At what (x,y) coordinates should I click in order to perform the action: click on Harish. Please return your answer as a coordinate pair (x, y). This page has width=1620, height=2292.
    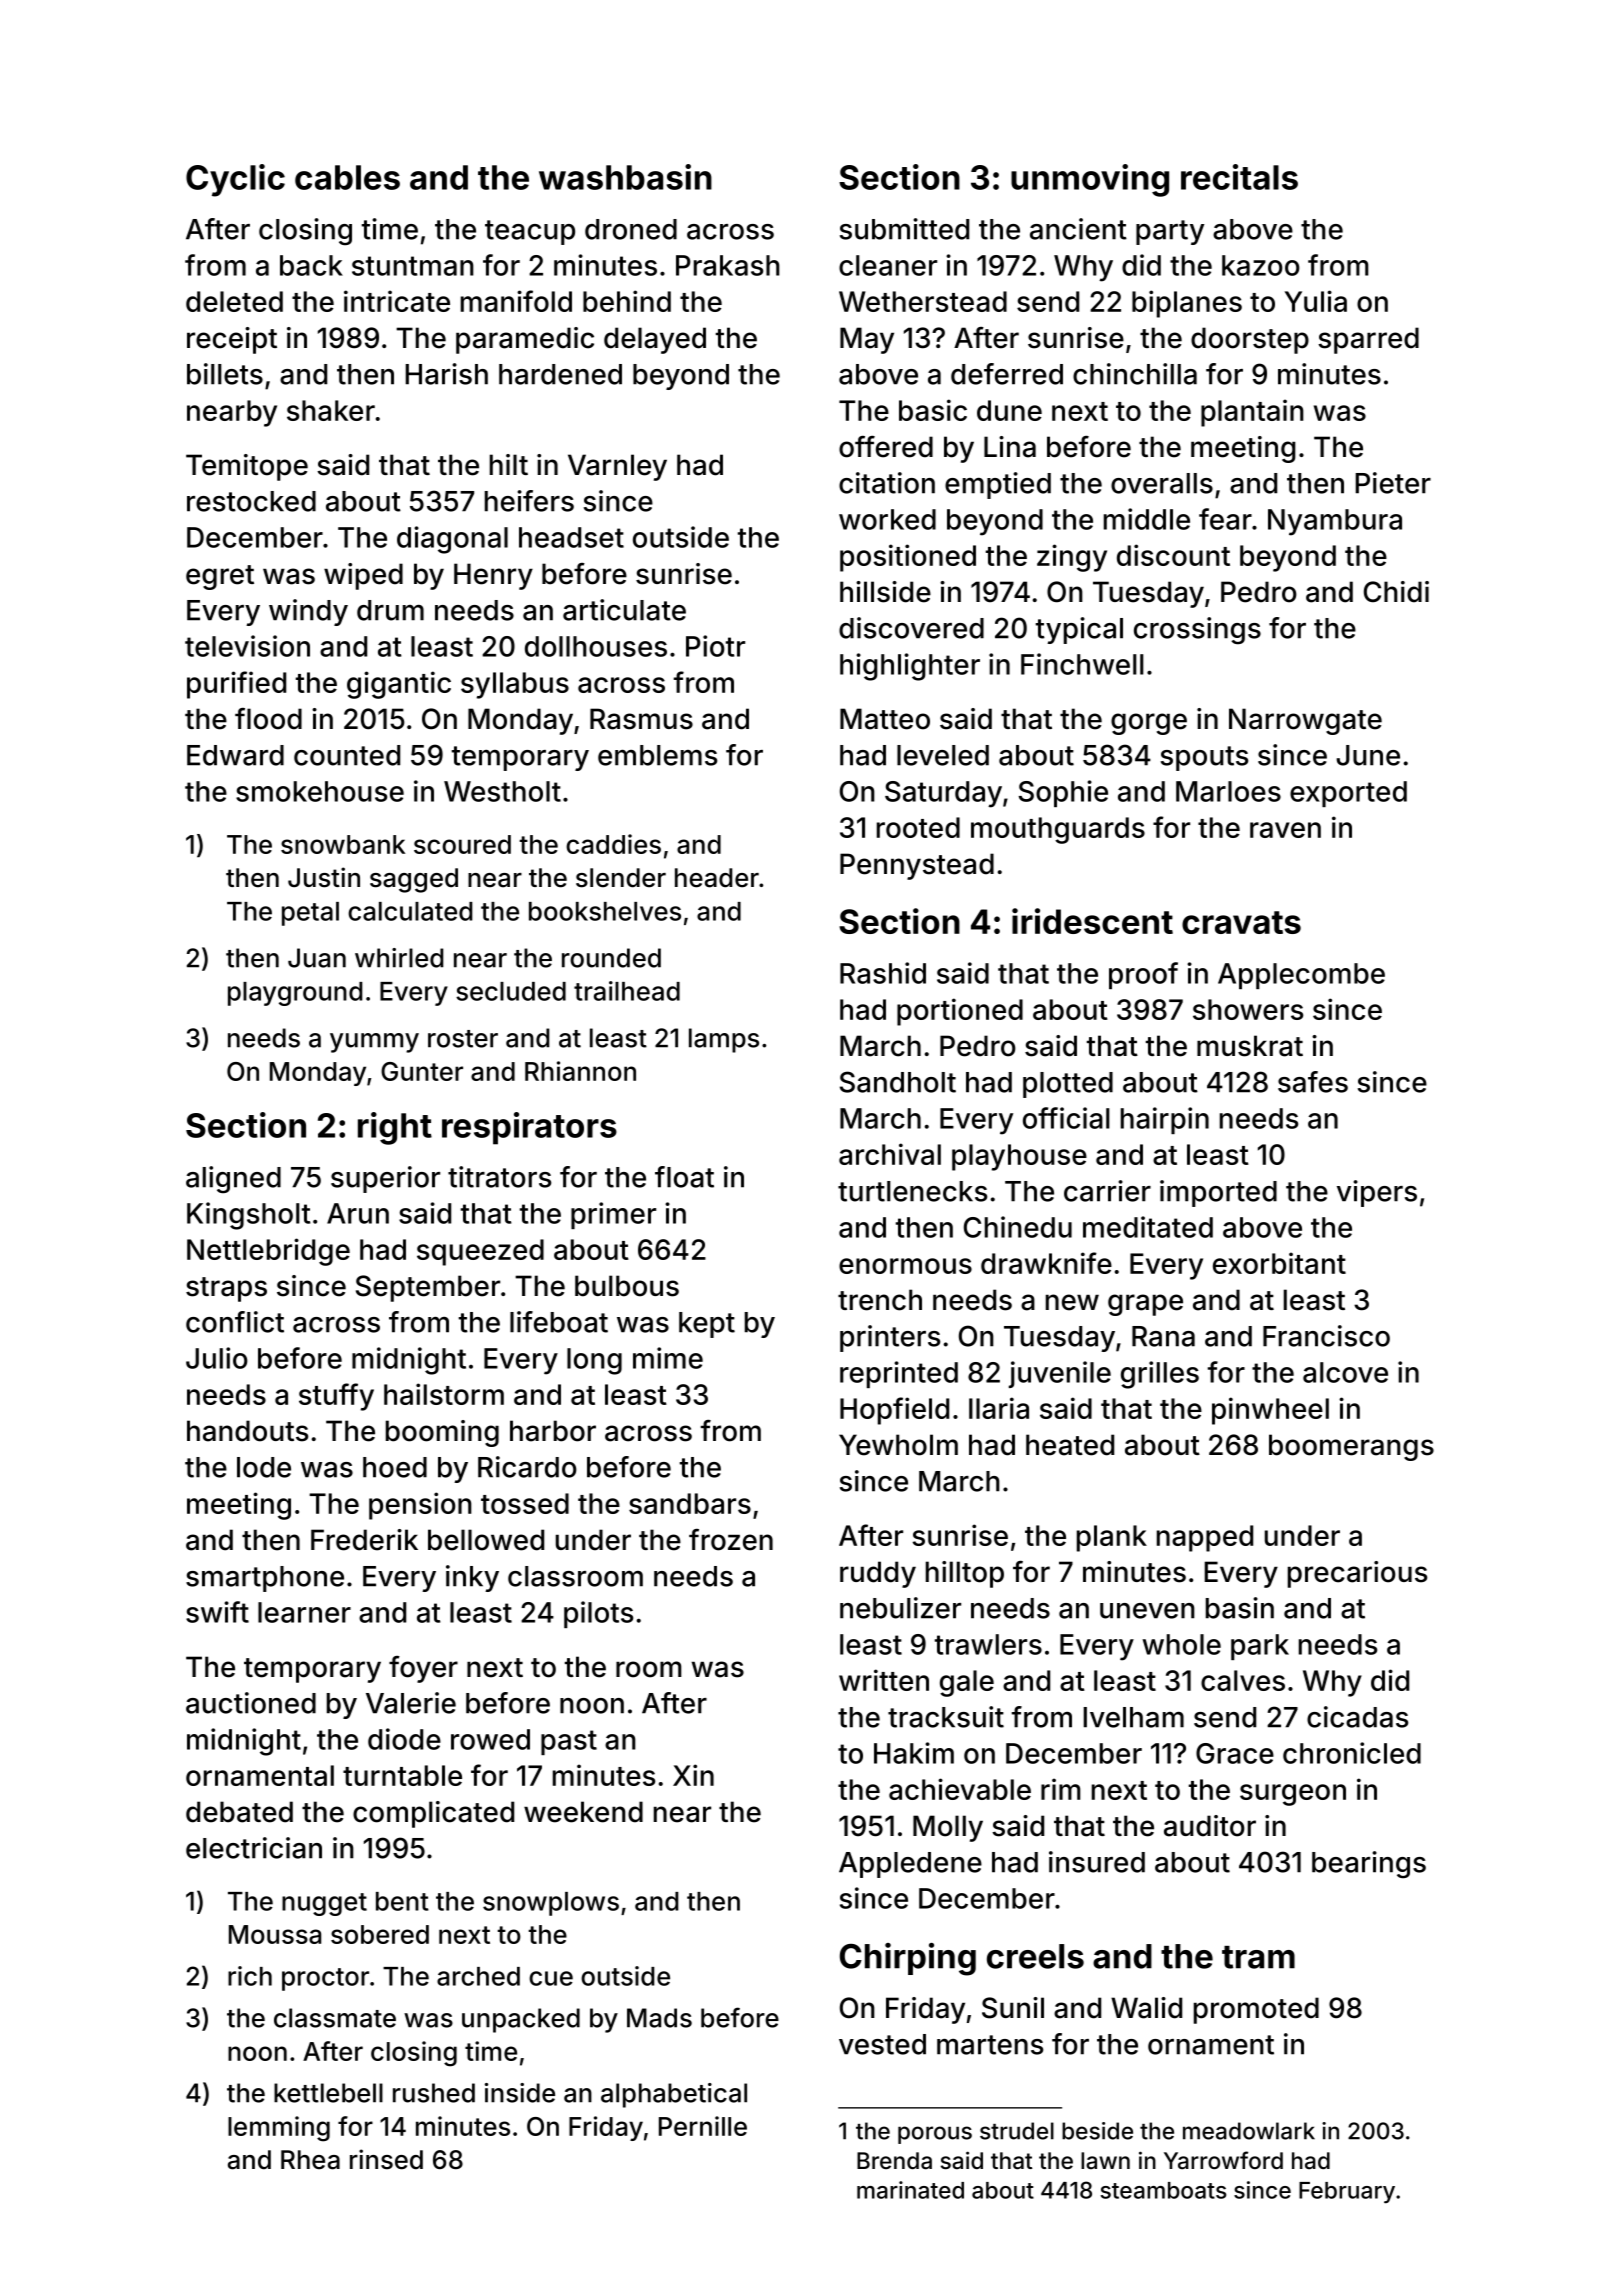
    Looking at the image, I should click on (446, 374).
